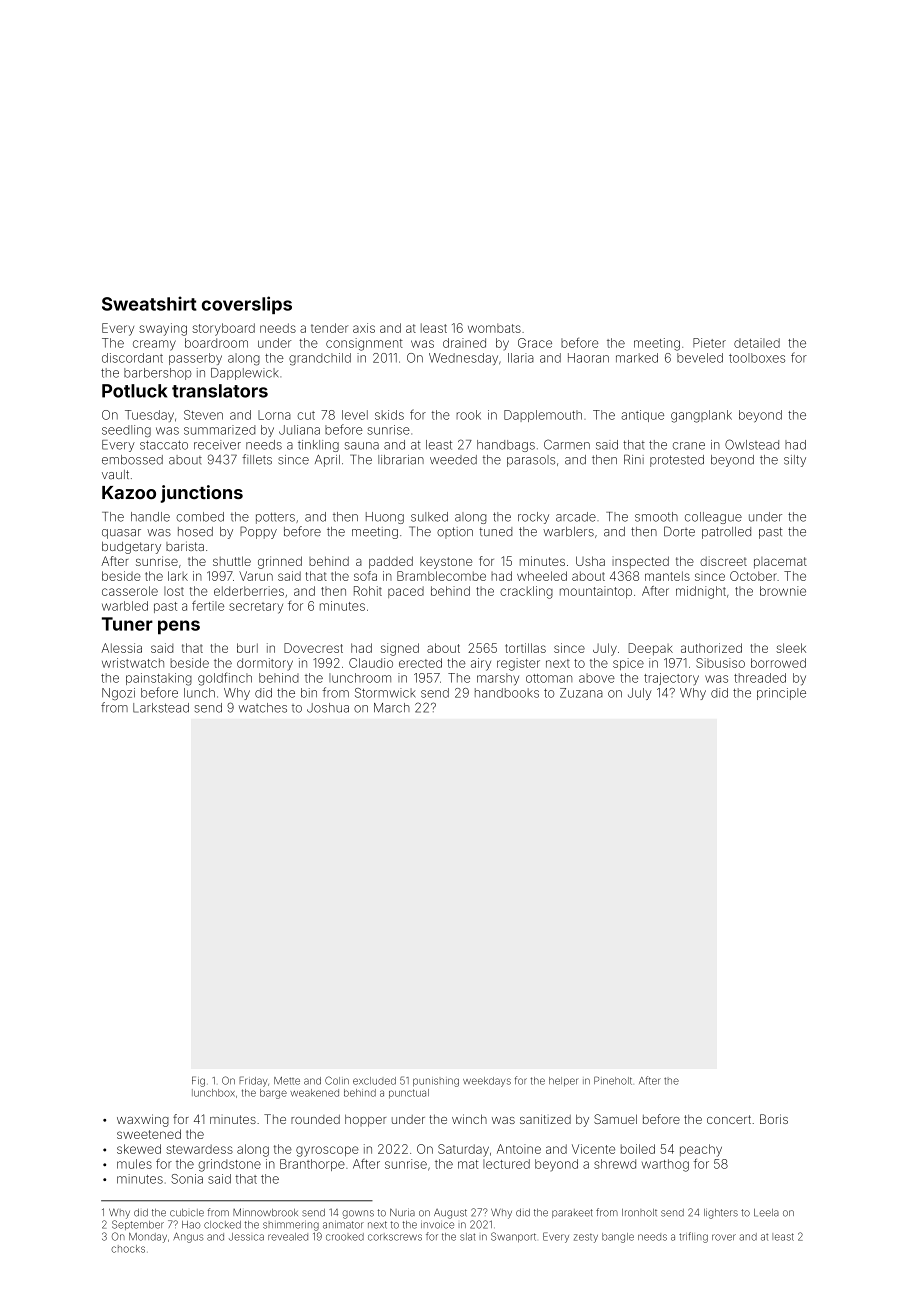 The width and height of the image is (908, 1316). I want to click on gangplank, so click(701, 416).
